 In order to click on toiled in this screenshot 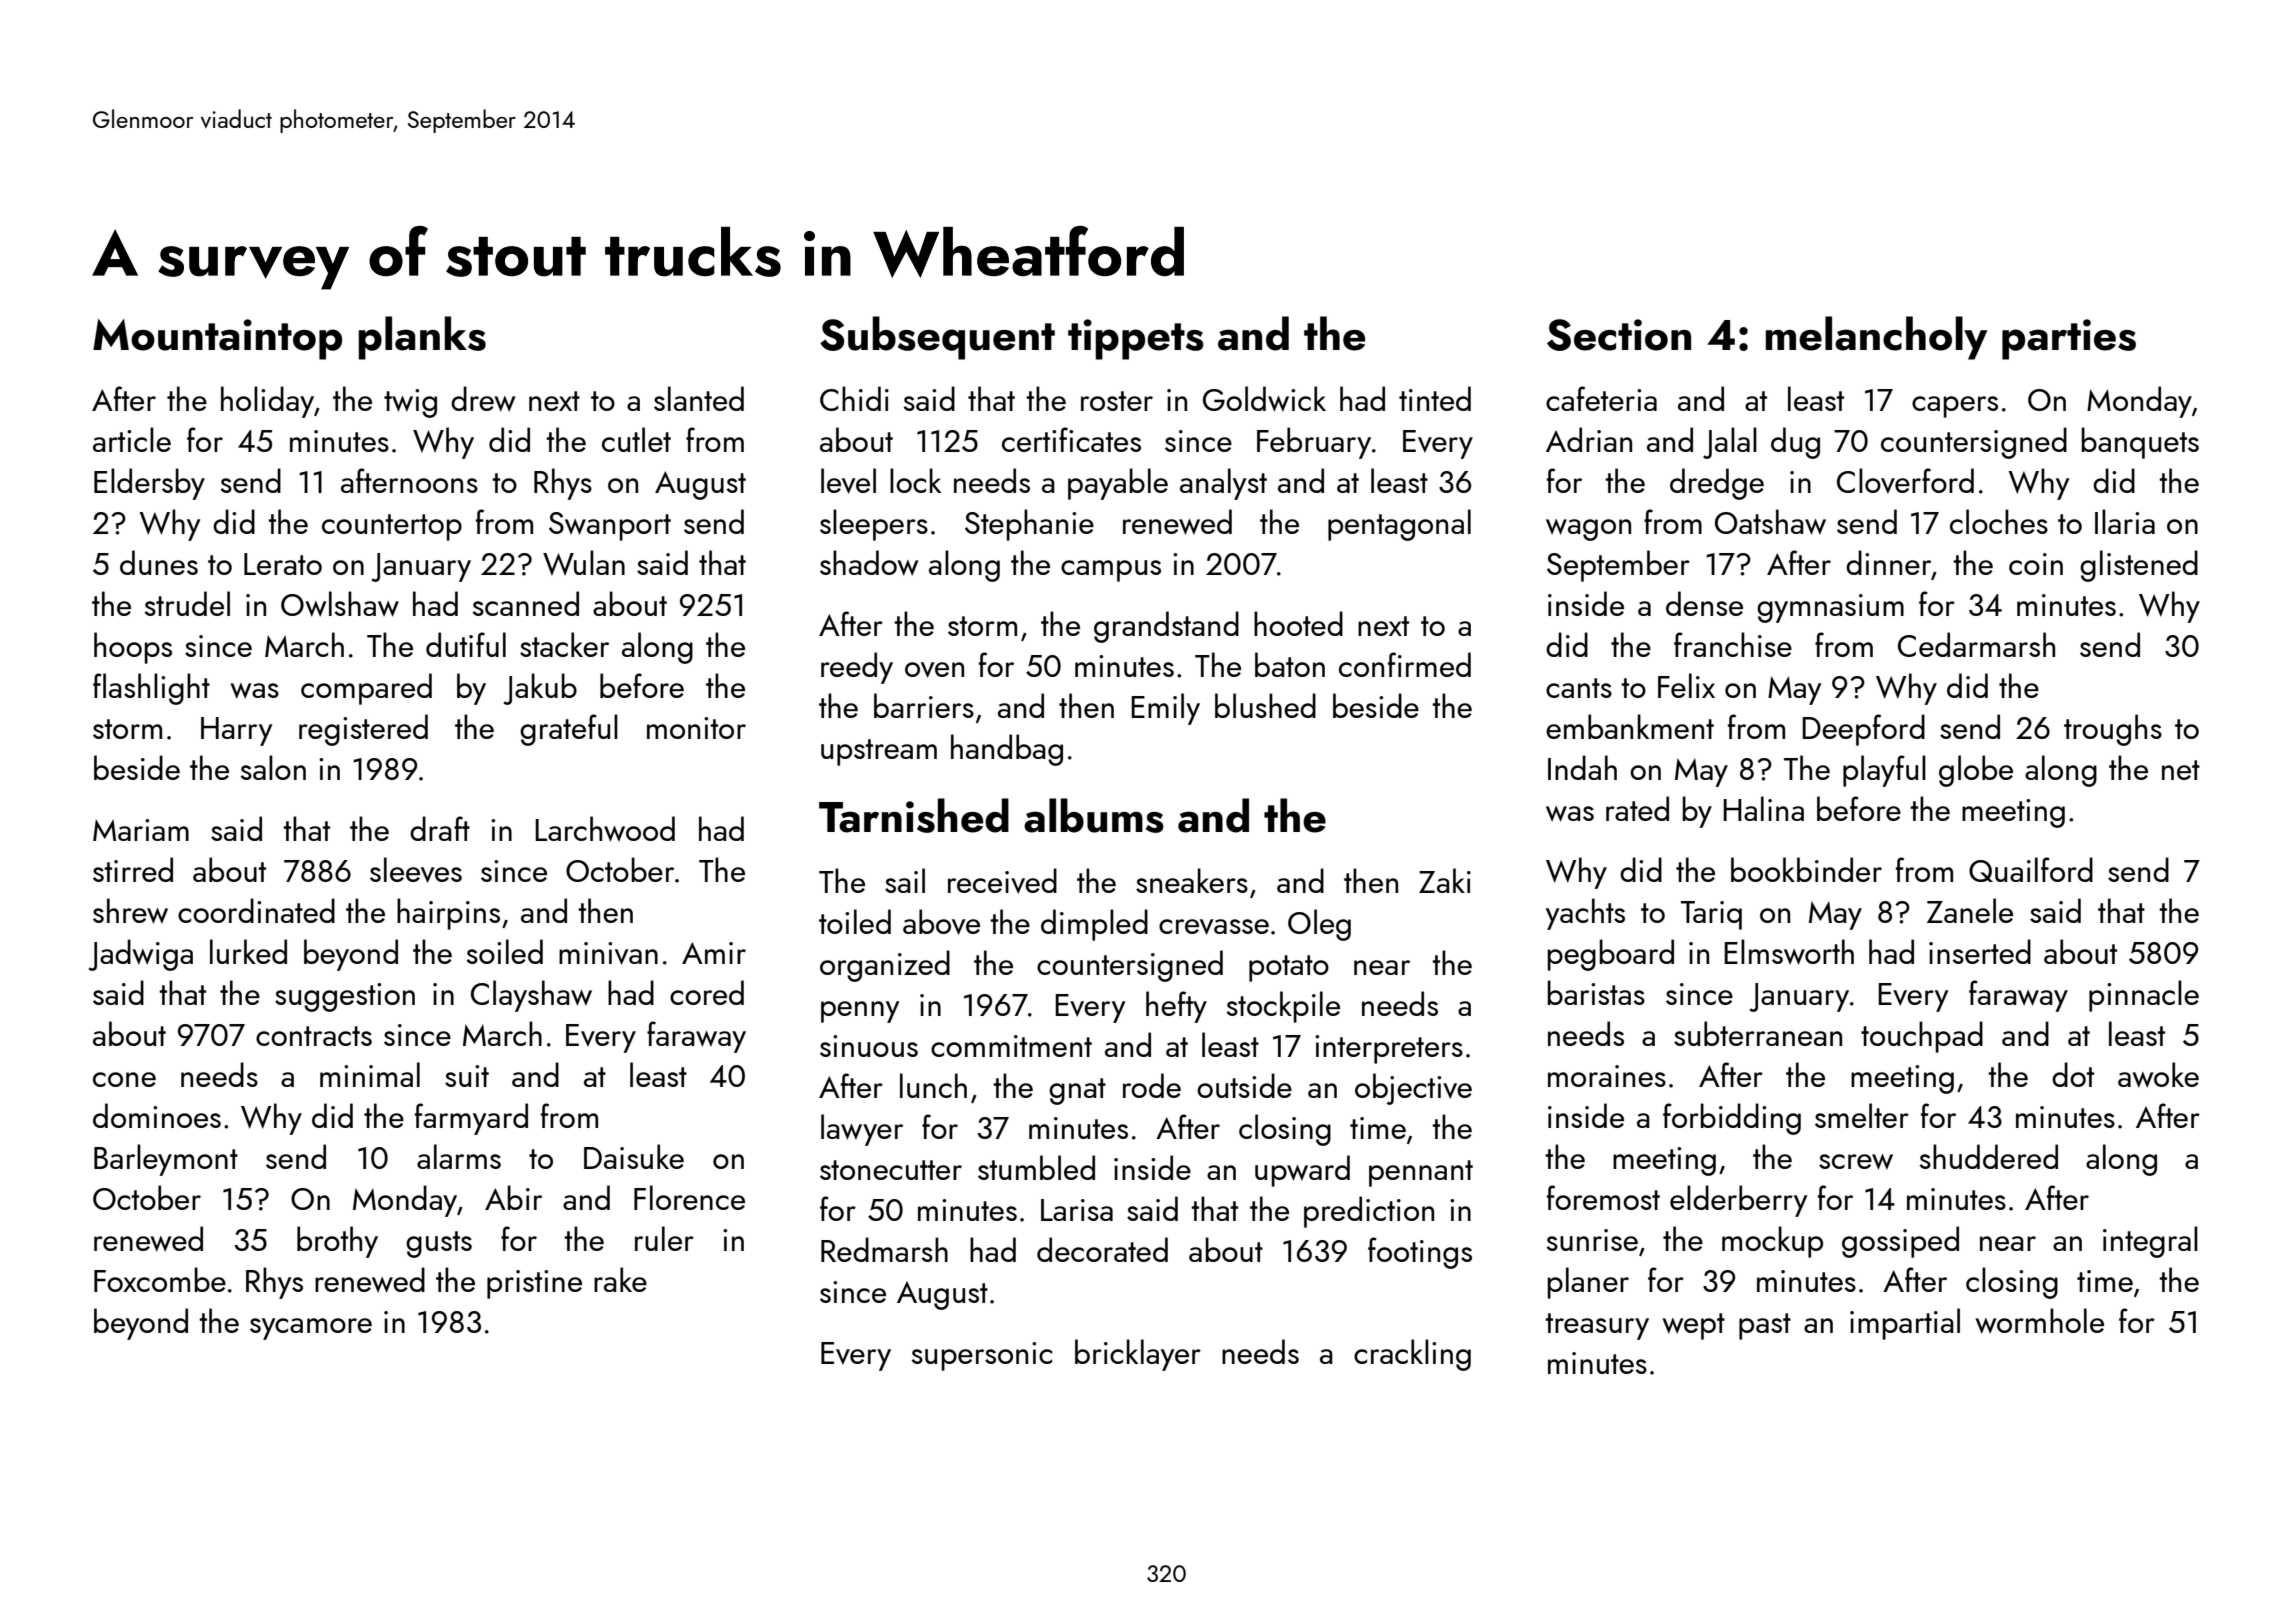, I will do `click(855, 921)`.
